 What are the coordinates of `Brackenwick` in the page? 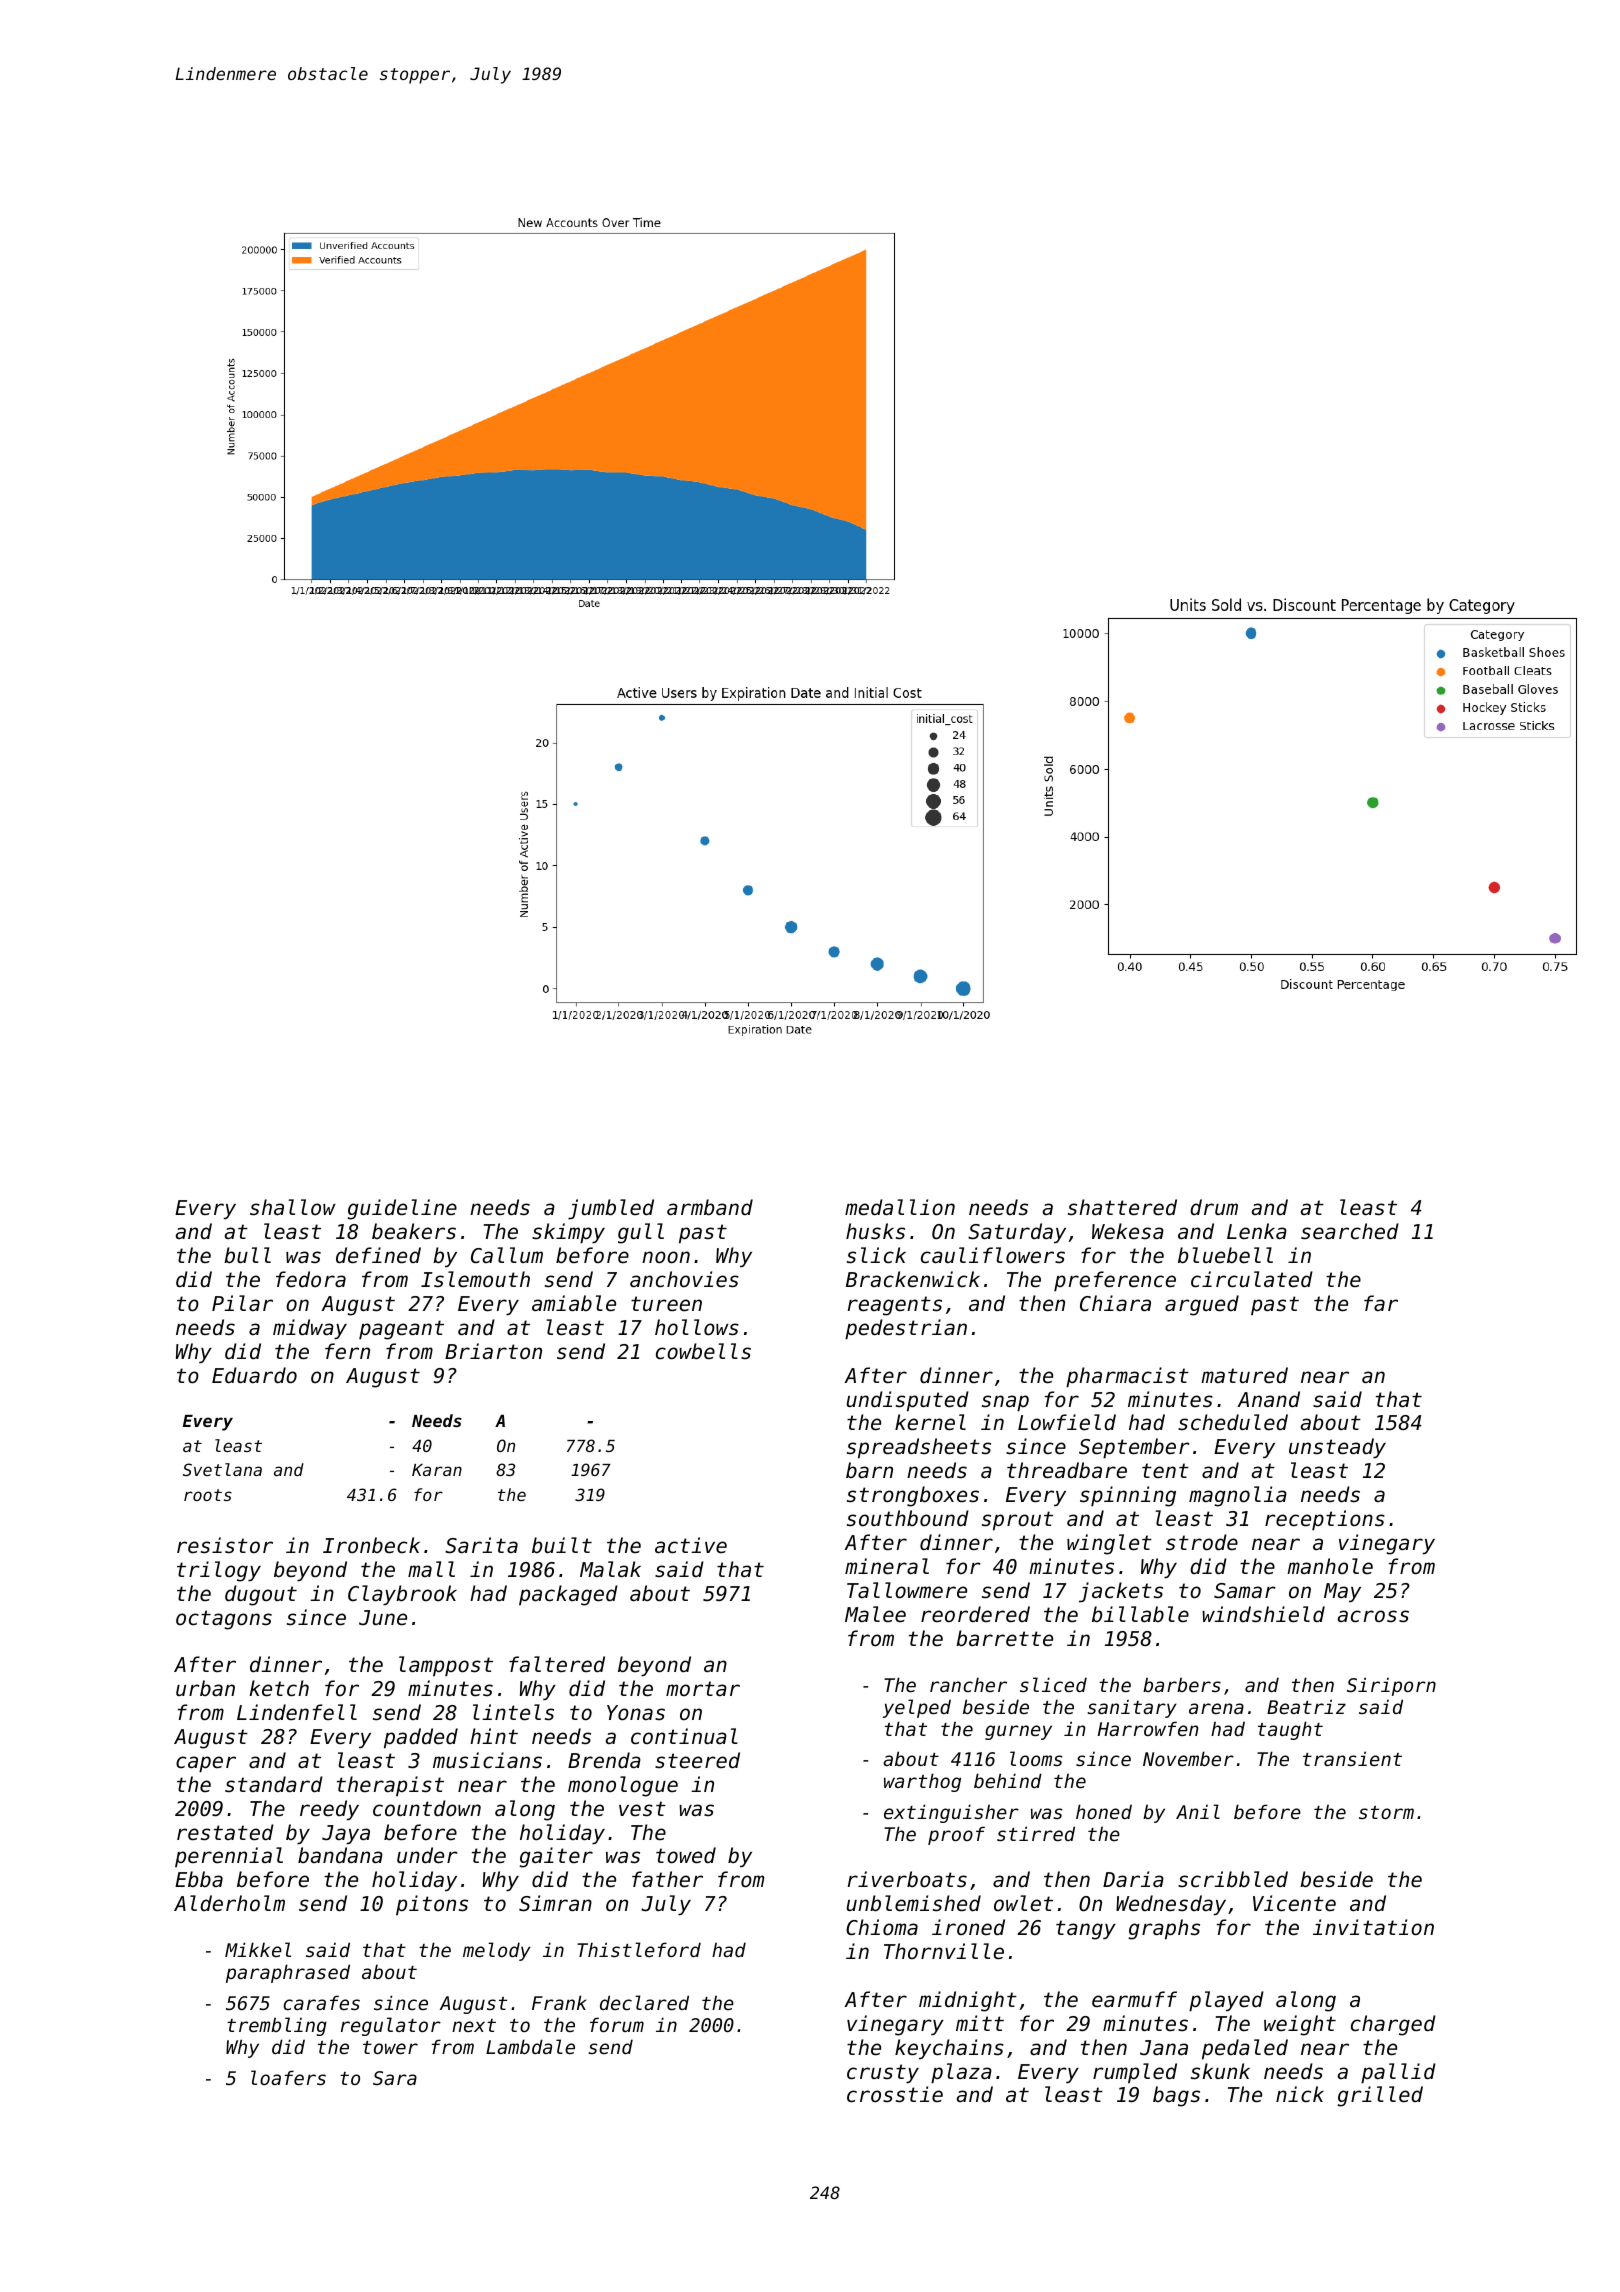 It's located at (913, 1279).
